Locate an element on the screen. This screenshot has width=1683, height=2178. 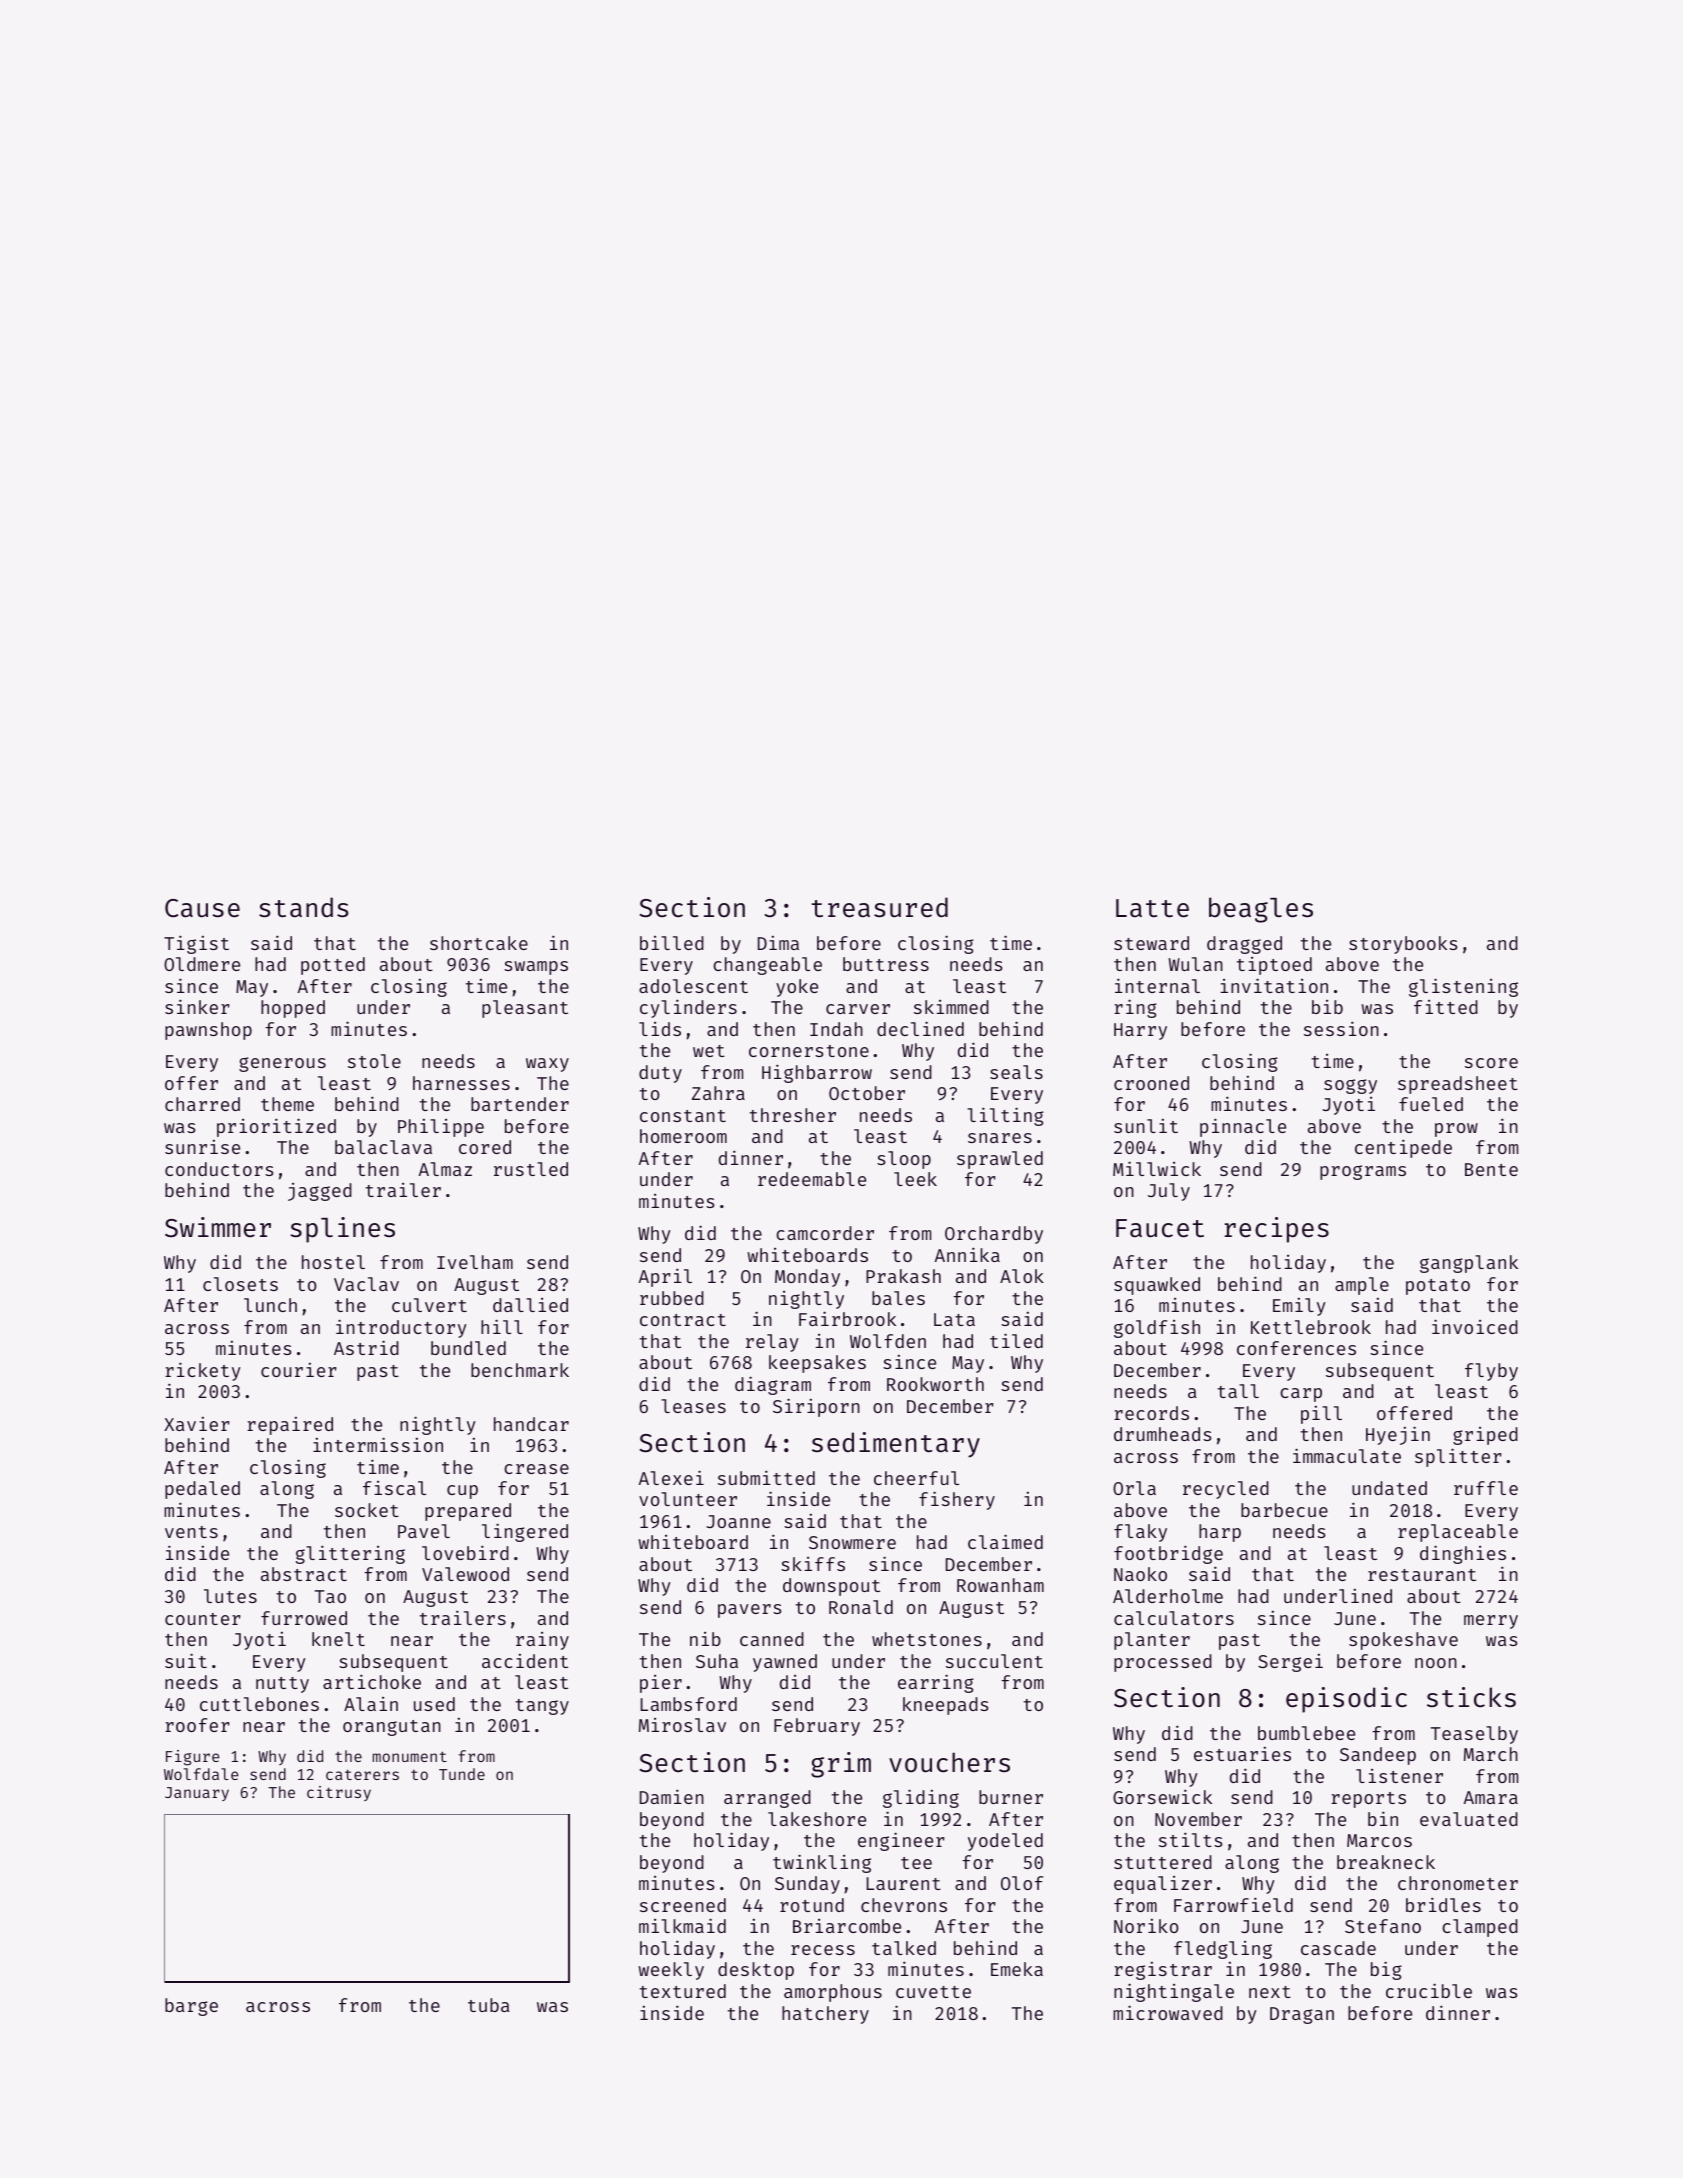
barge is located at coordinates (191, 2007).
